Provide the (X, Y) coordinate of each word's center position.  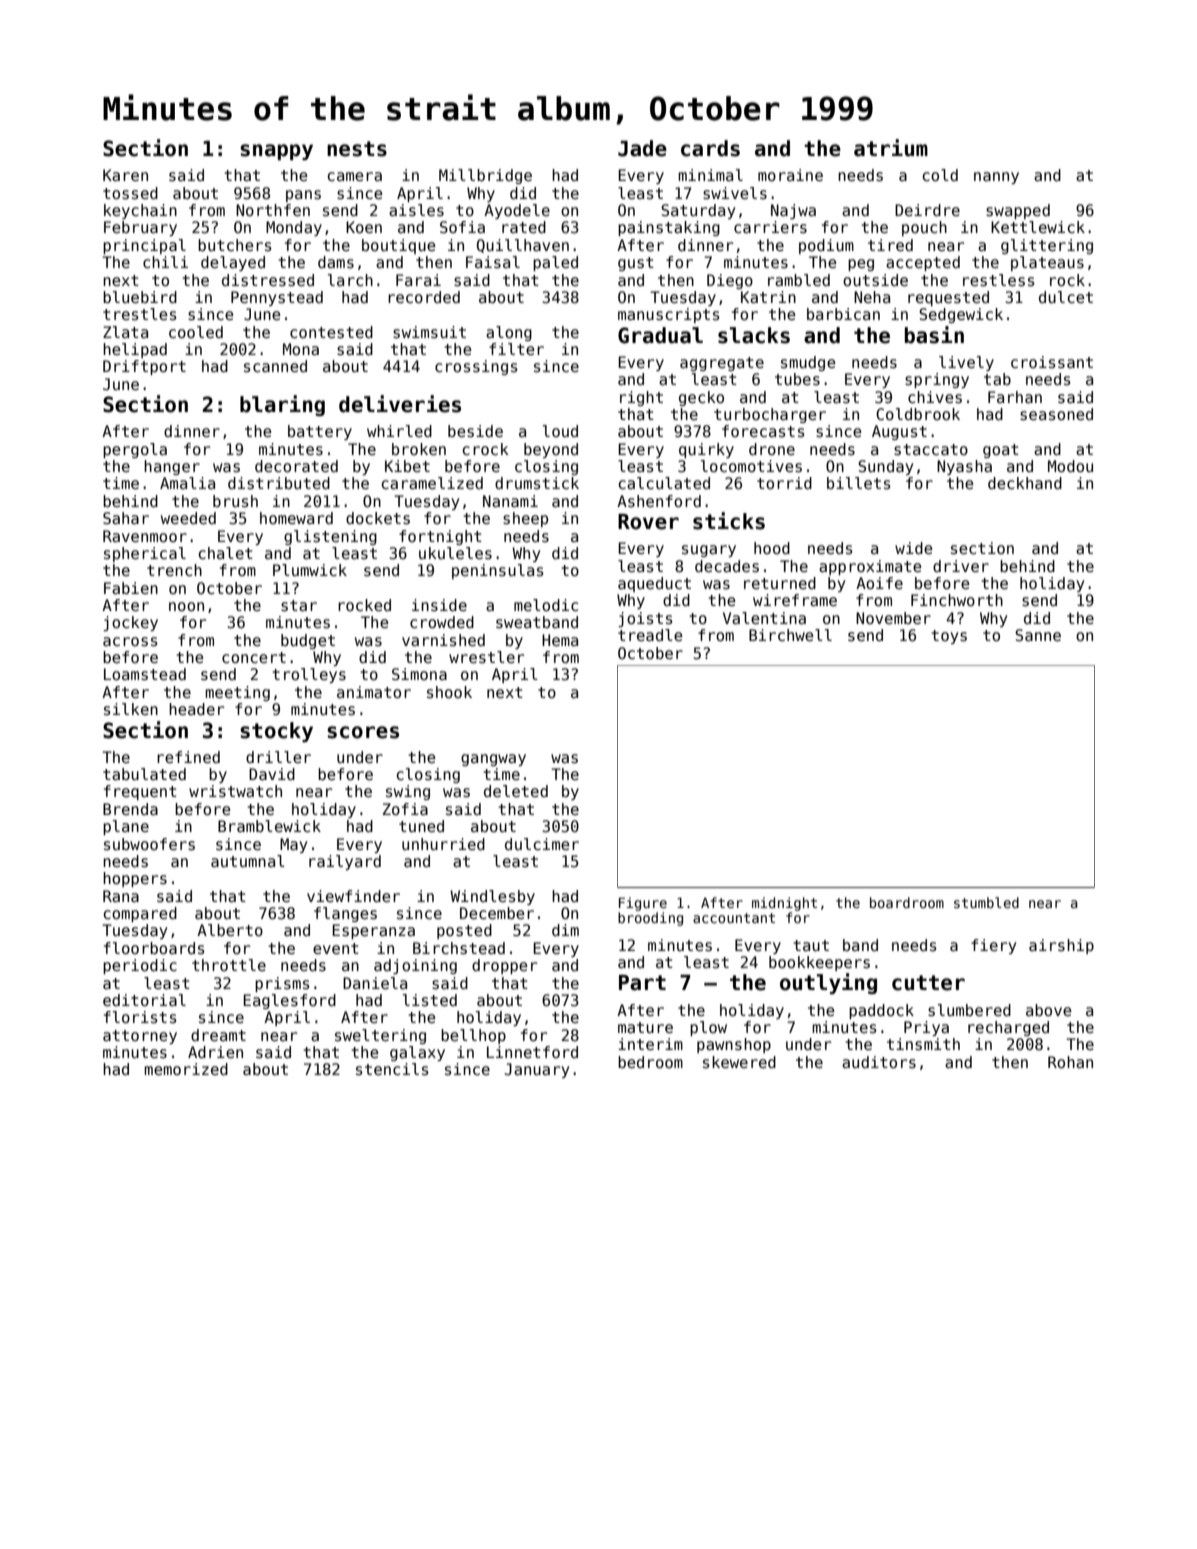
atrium (891, 148)
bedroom (650, 1062)
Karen (125, 175)
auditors (879, 1062)
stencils (392, 1069)
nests (357, 149)
